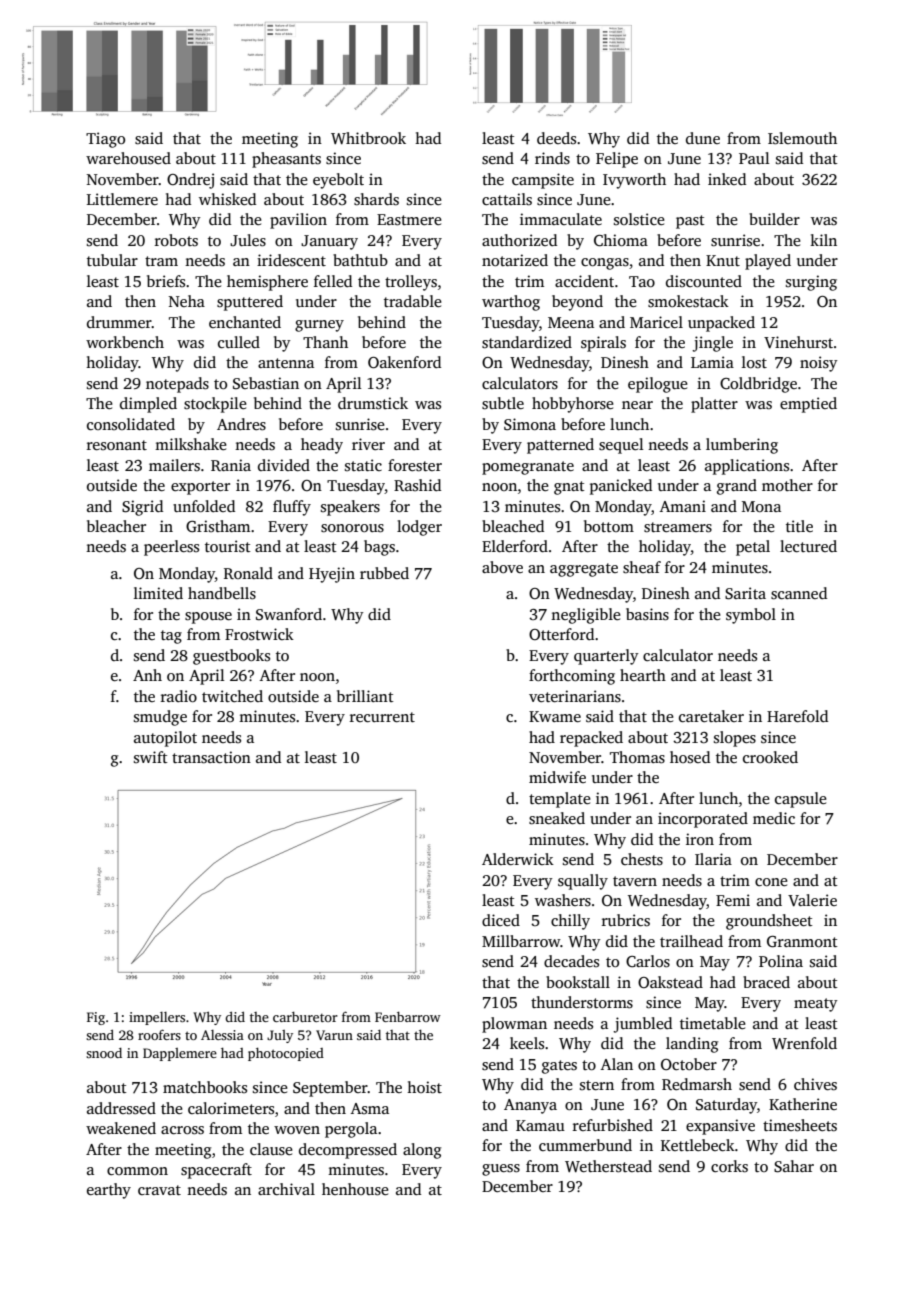 The image size is (924, 1311). What do you see at coordinates (823, 240) in the screenshot?
I see `kiln` at bounding box center [823, 240].
